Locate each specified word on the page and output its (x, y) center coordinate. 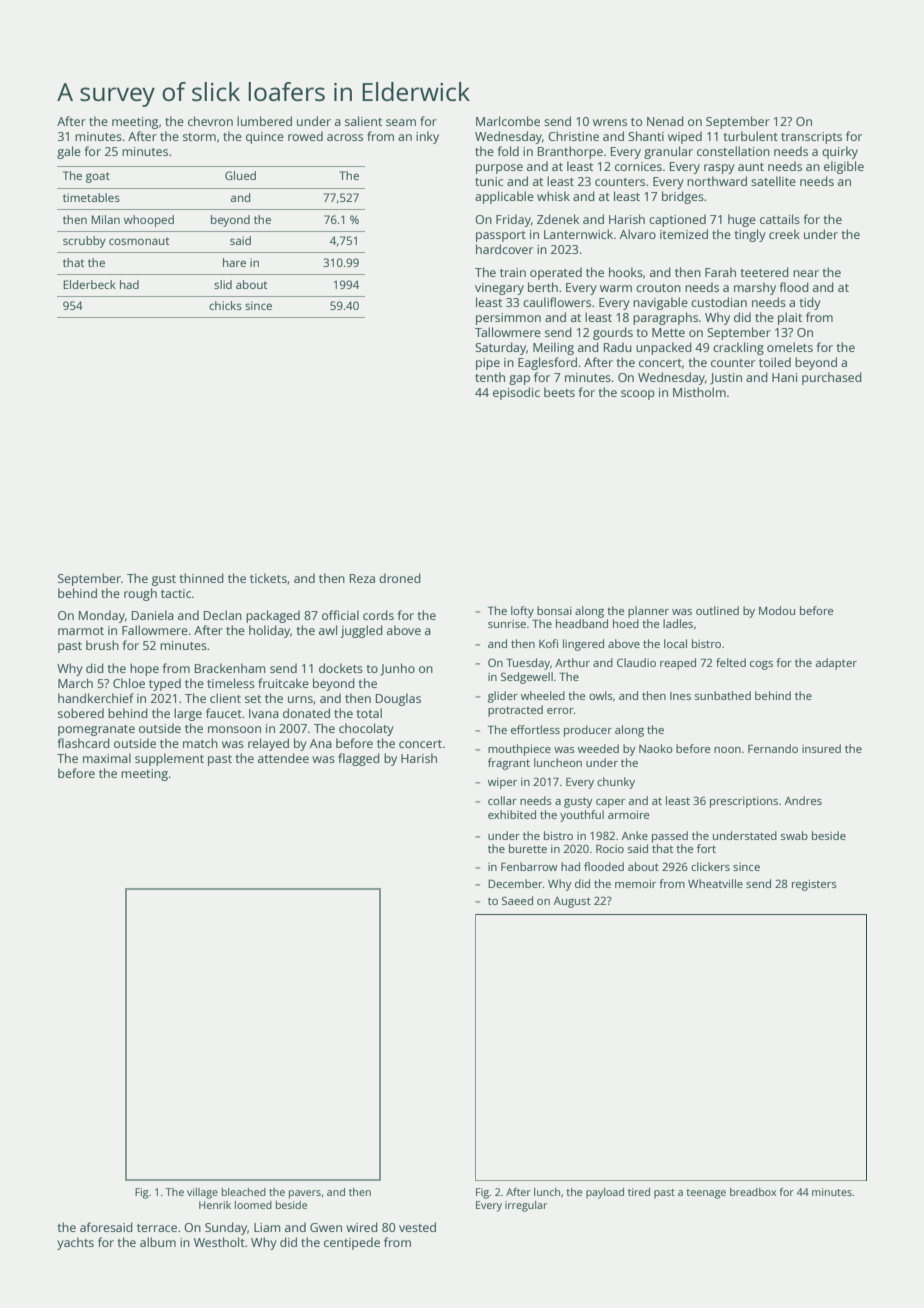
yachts (75, 1243)
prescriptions (744, 802)
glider (503, 697)
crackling (738, 348)
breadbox (753, 1192)
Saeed (517, 900)
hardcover (504, 249)
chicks (225, 305)
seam (401, 122)
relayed (268, 744)
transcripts (811, 138)
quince (265, 138)
